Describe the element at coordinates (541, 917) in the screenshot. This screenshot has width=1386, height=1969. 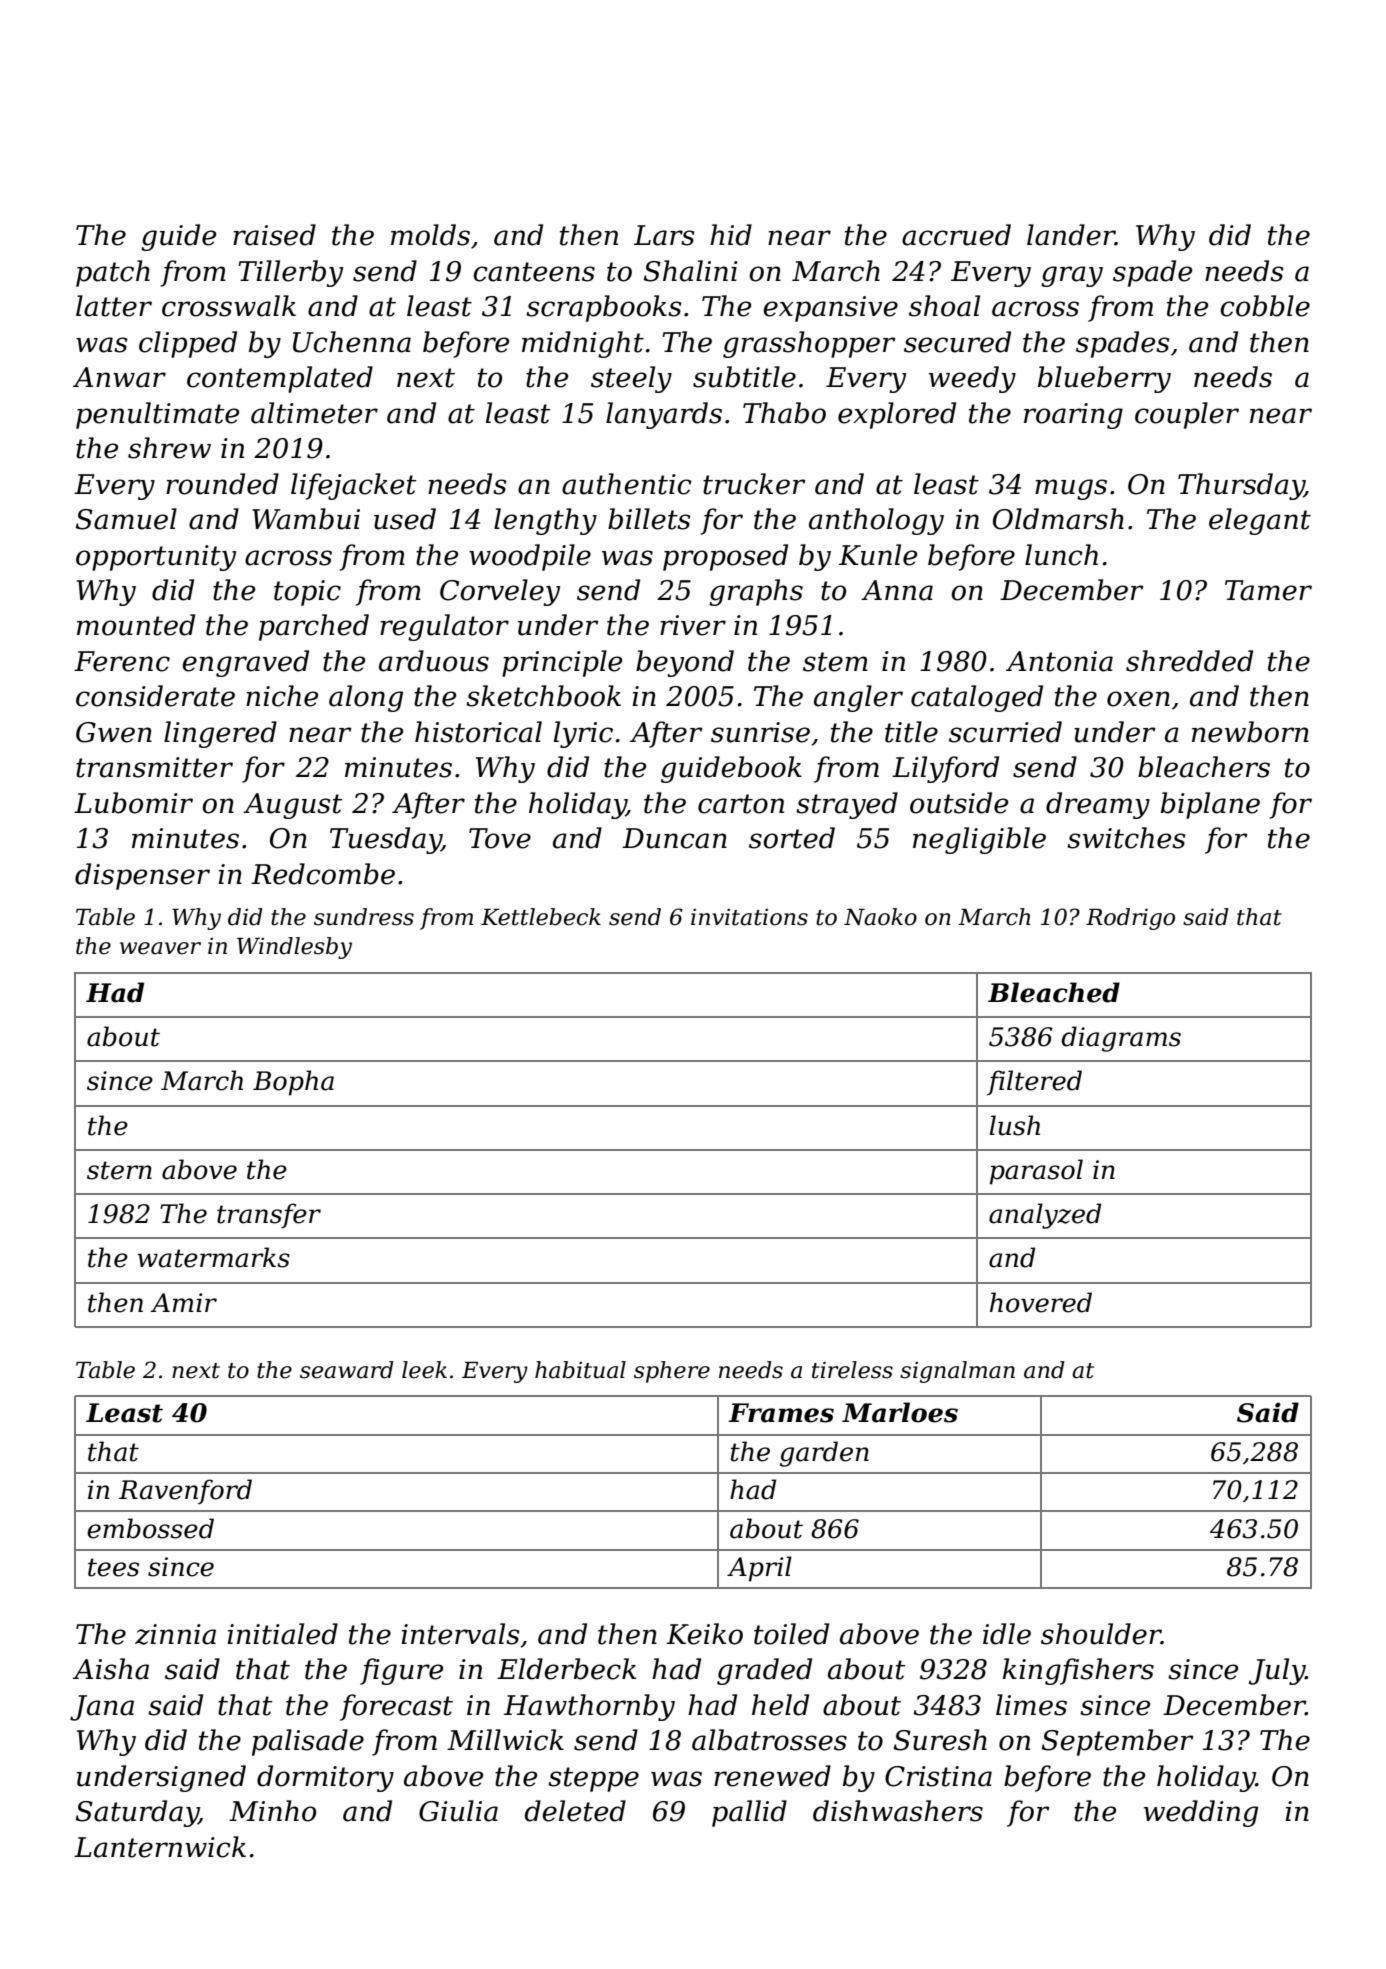
I see `Kettlebeck` at that location.
